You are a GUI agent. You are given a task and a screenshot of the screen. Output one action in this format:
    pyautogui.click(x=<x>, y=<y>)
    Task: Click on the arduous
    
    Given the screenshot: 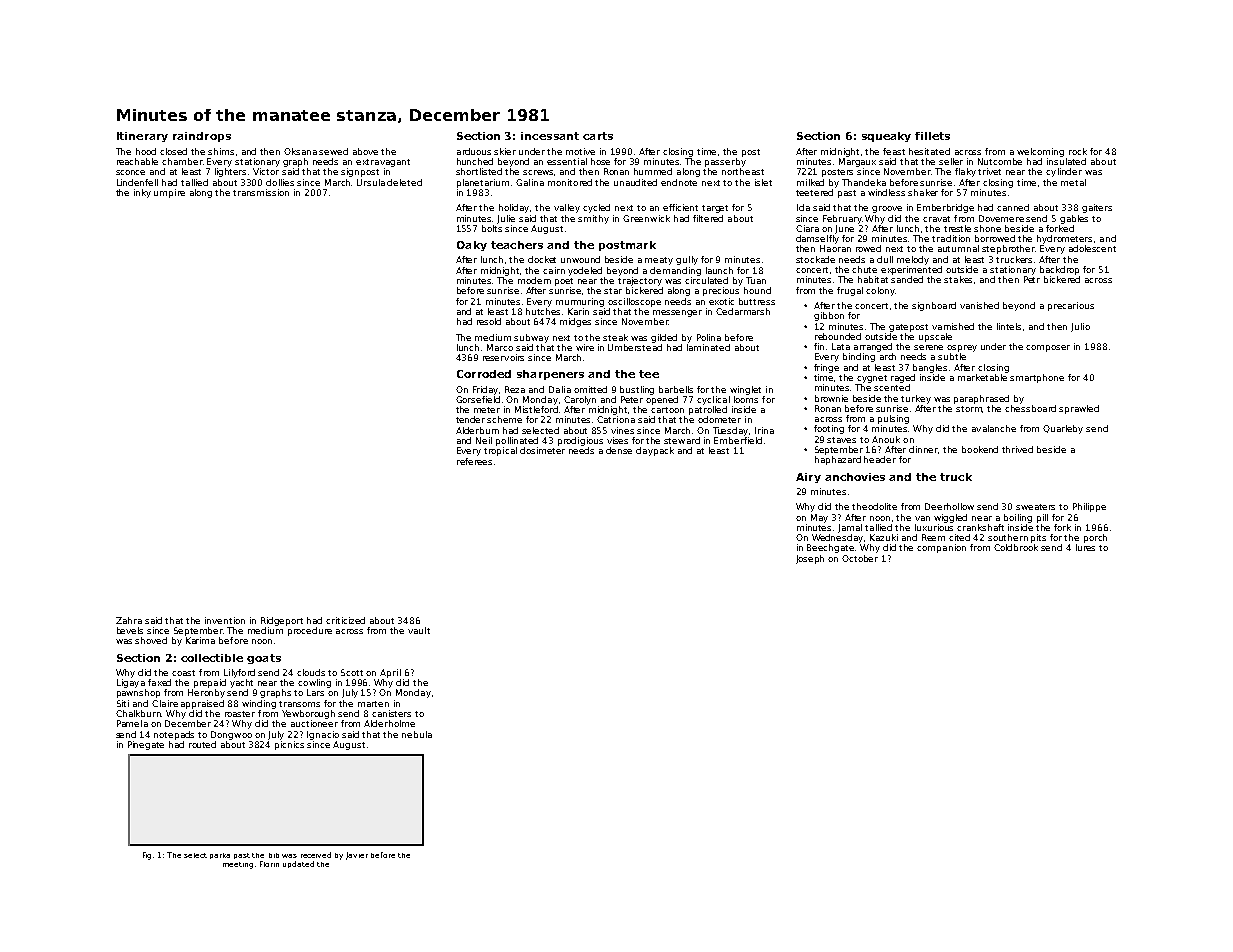 What is the action you would take?
    pyautogui.click(x=474, y=151)
